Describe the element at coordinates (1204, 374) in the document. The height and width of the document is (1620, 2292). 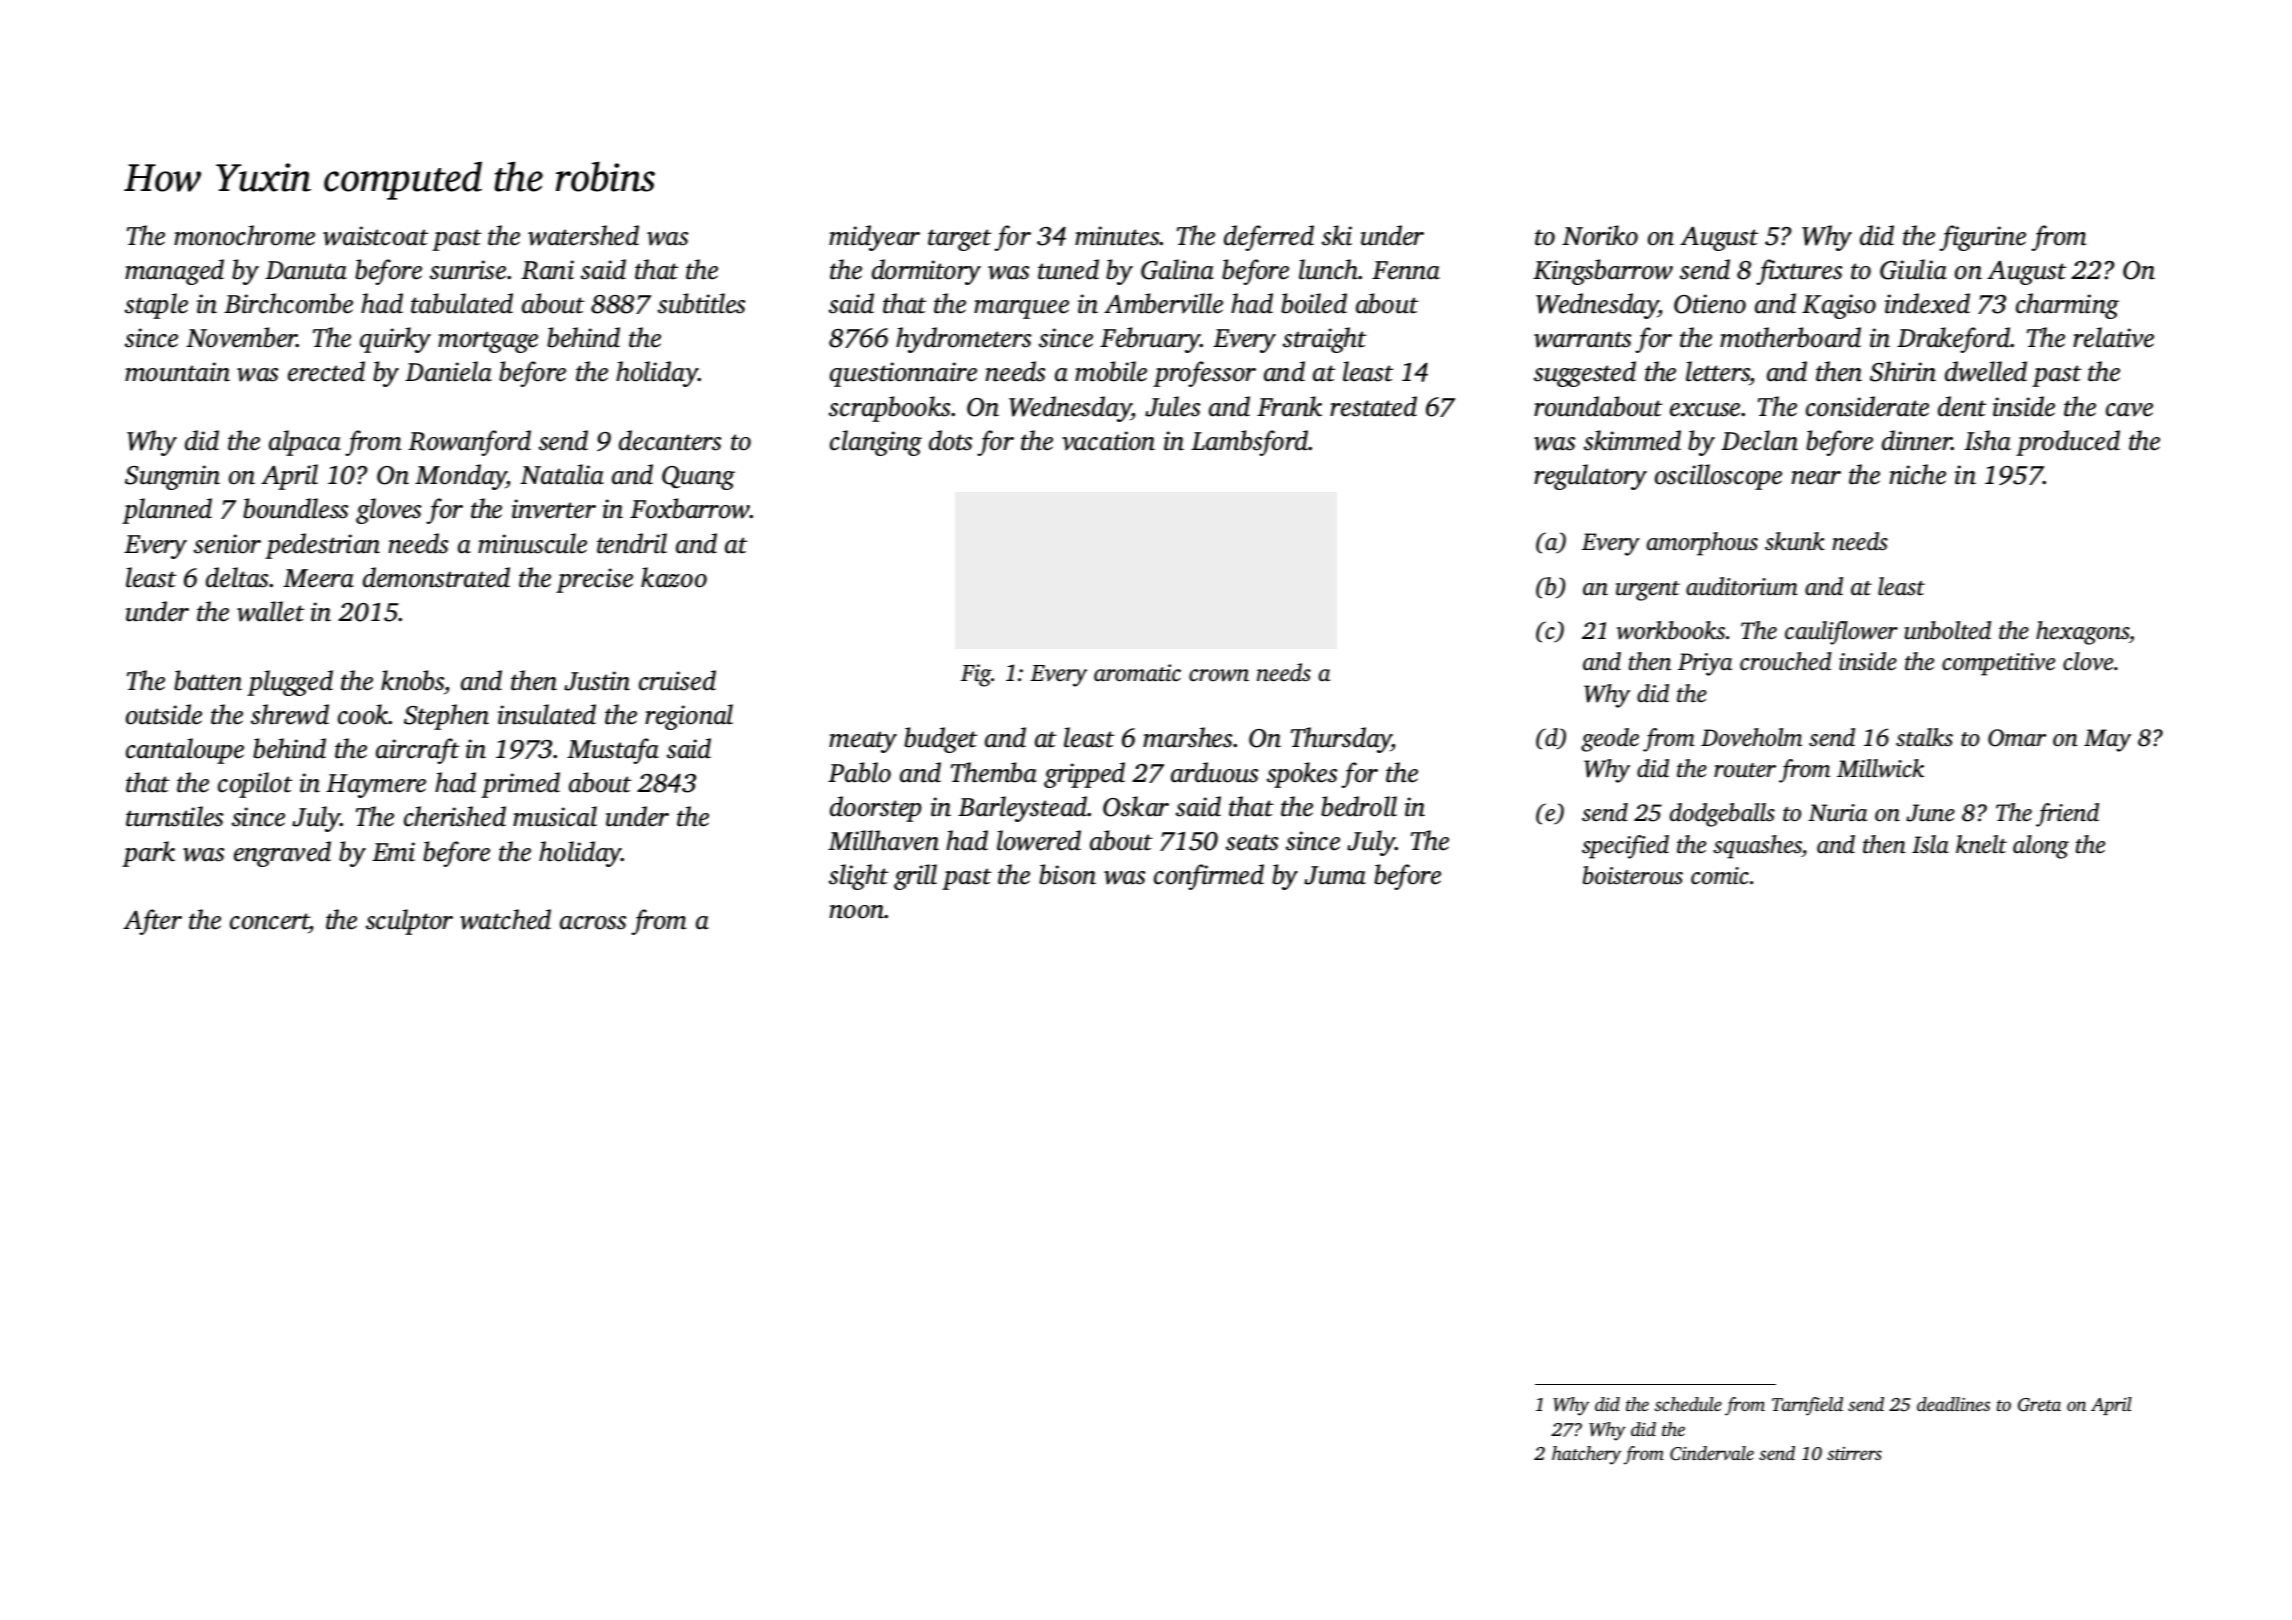
I see `professor` at that location.
